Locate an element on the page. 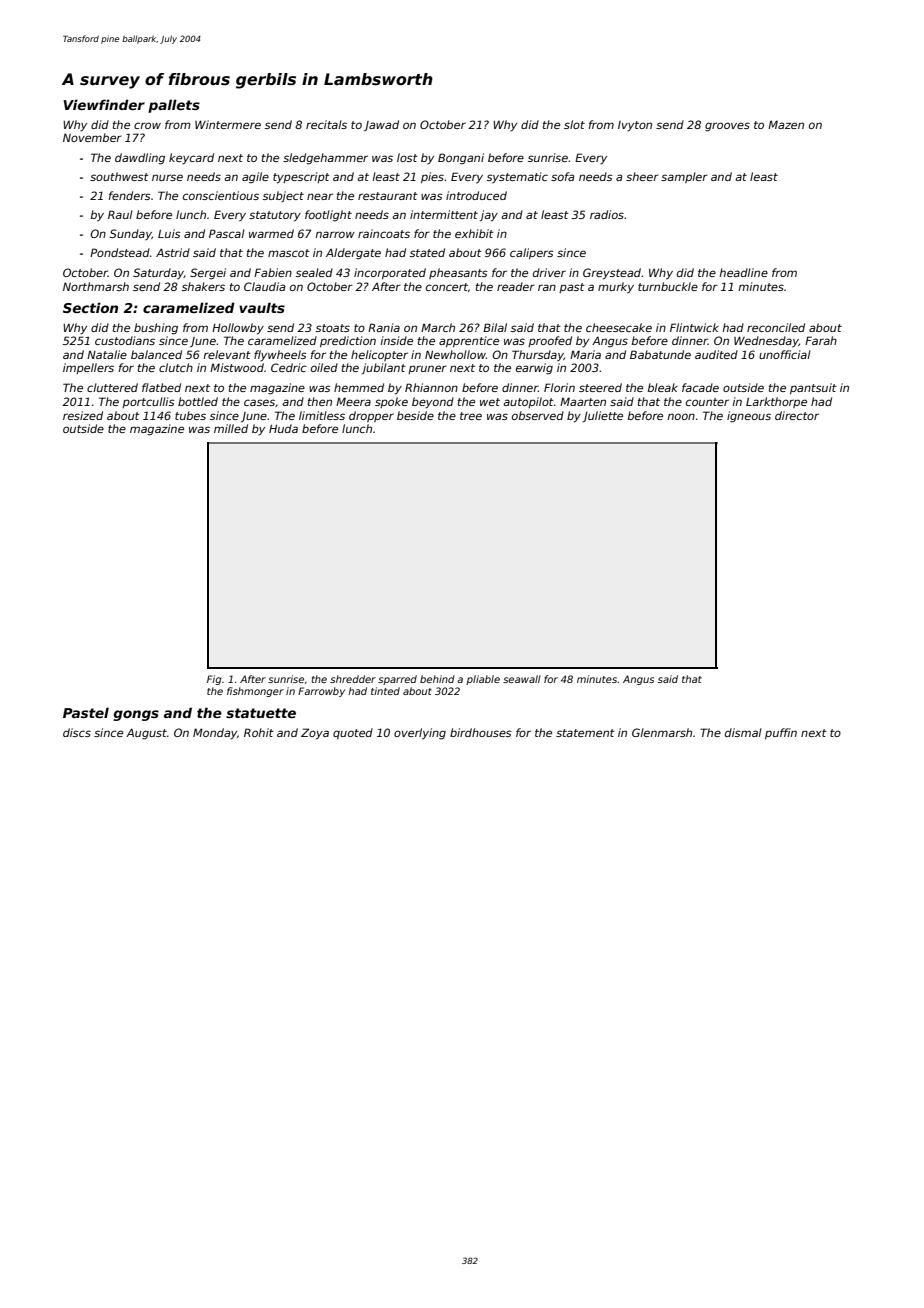 This page has height=1308, width=924. noon is located at coordinates (681, 416).
